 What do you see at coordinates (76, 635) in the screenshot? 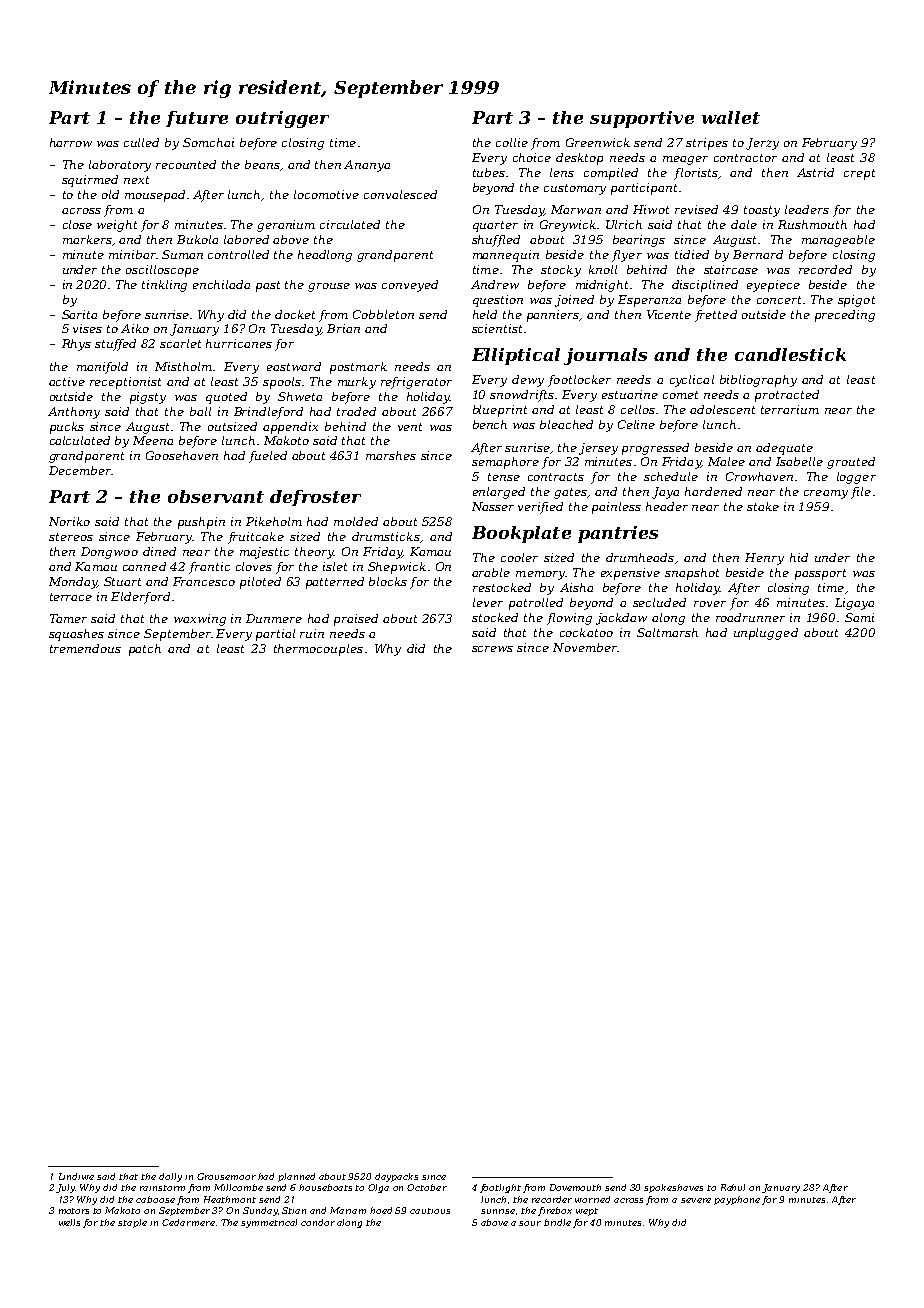
I see `squashes` at bounding box center [76, 635].
